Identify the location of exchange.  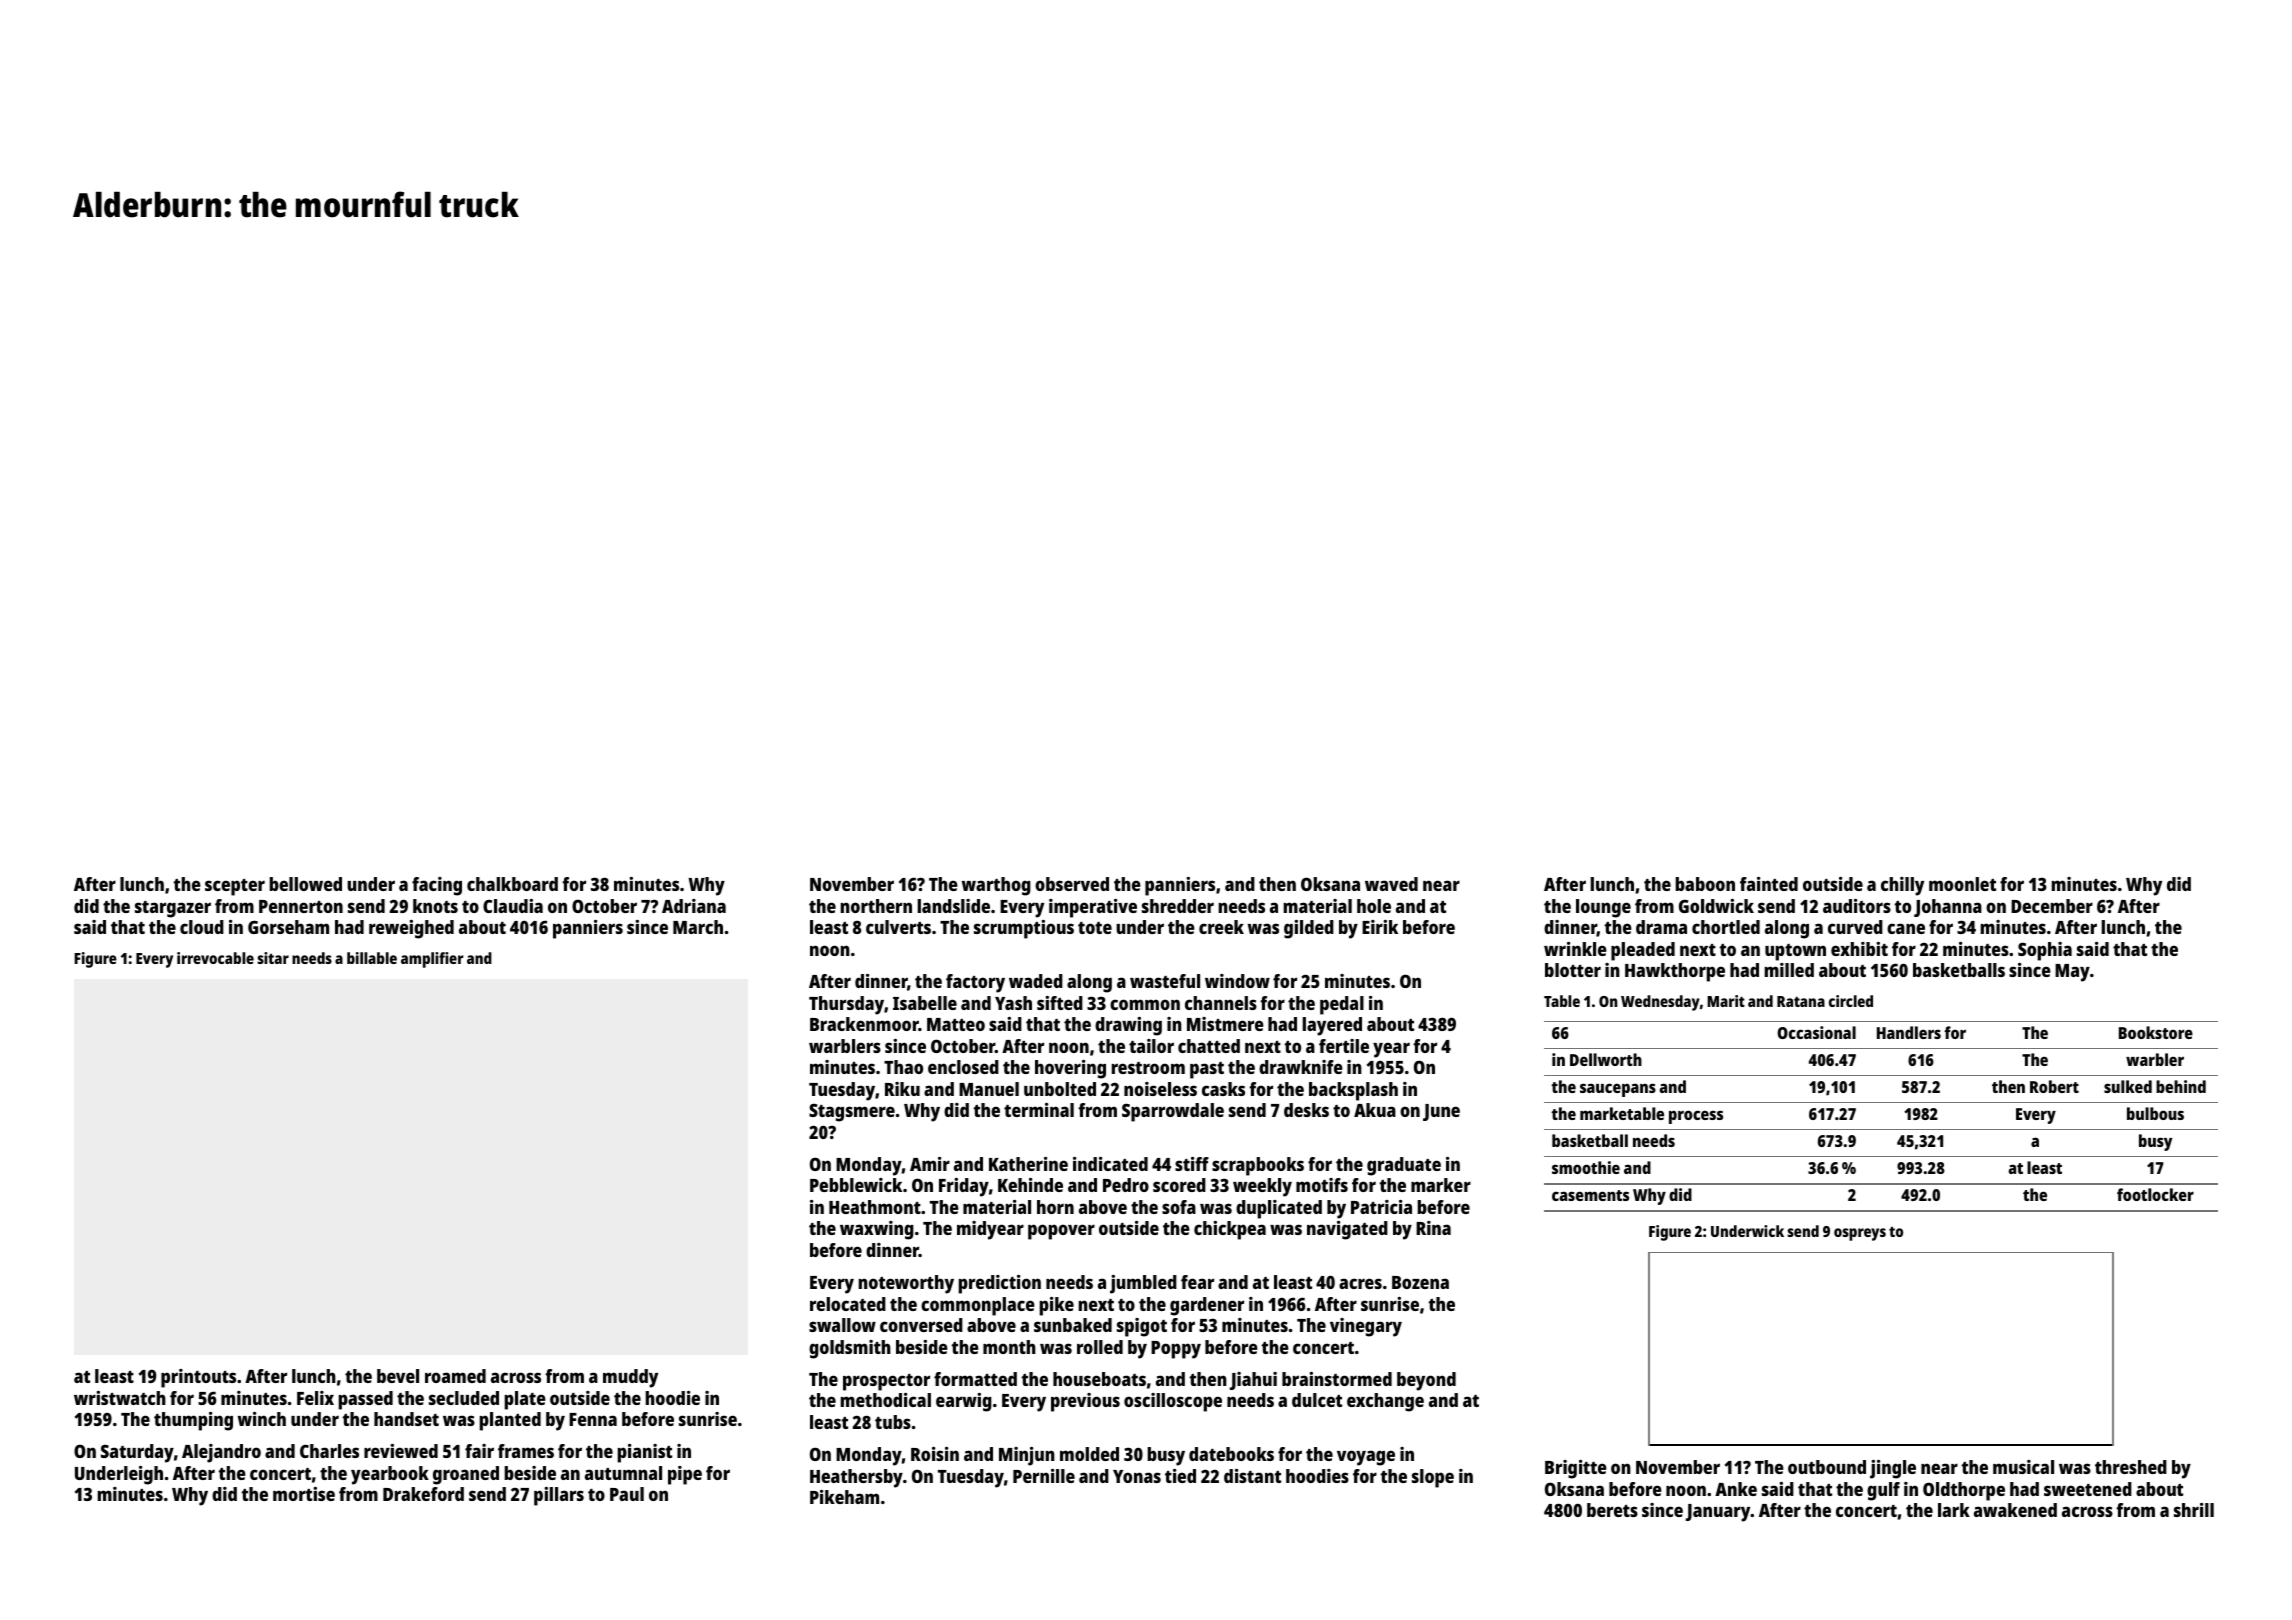
(1385, 1402).
